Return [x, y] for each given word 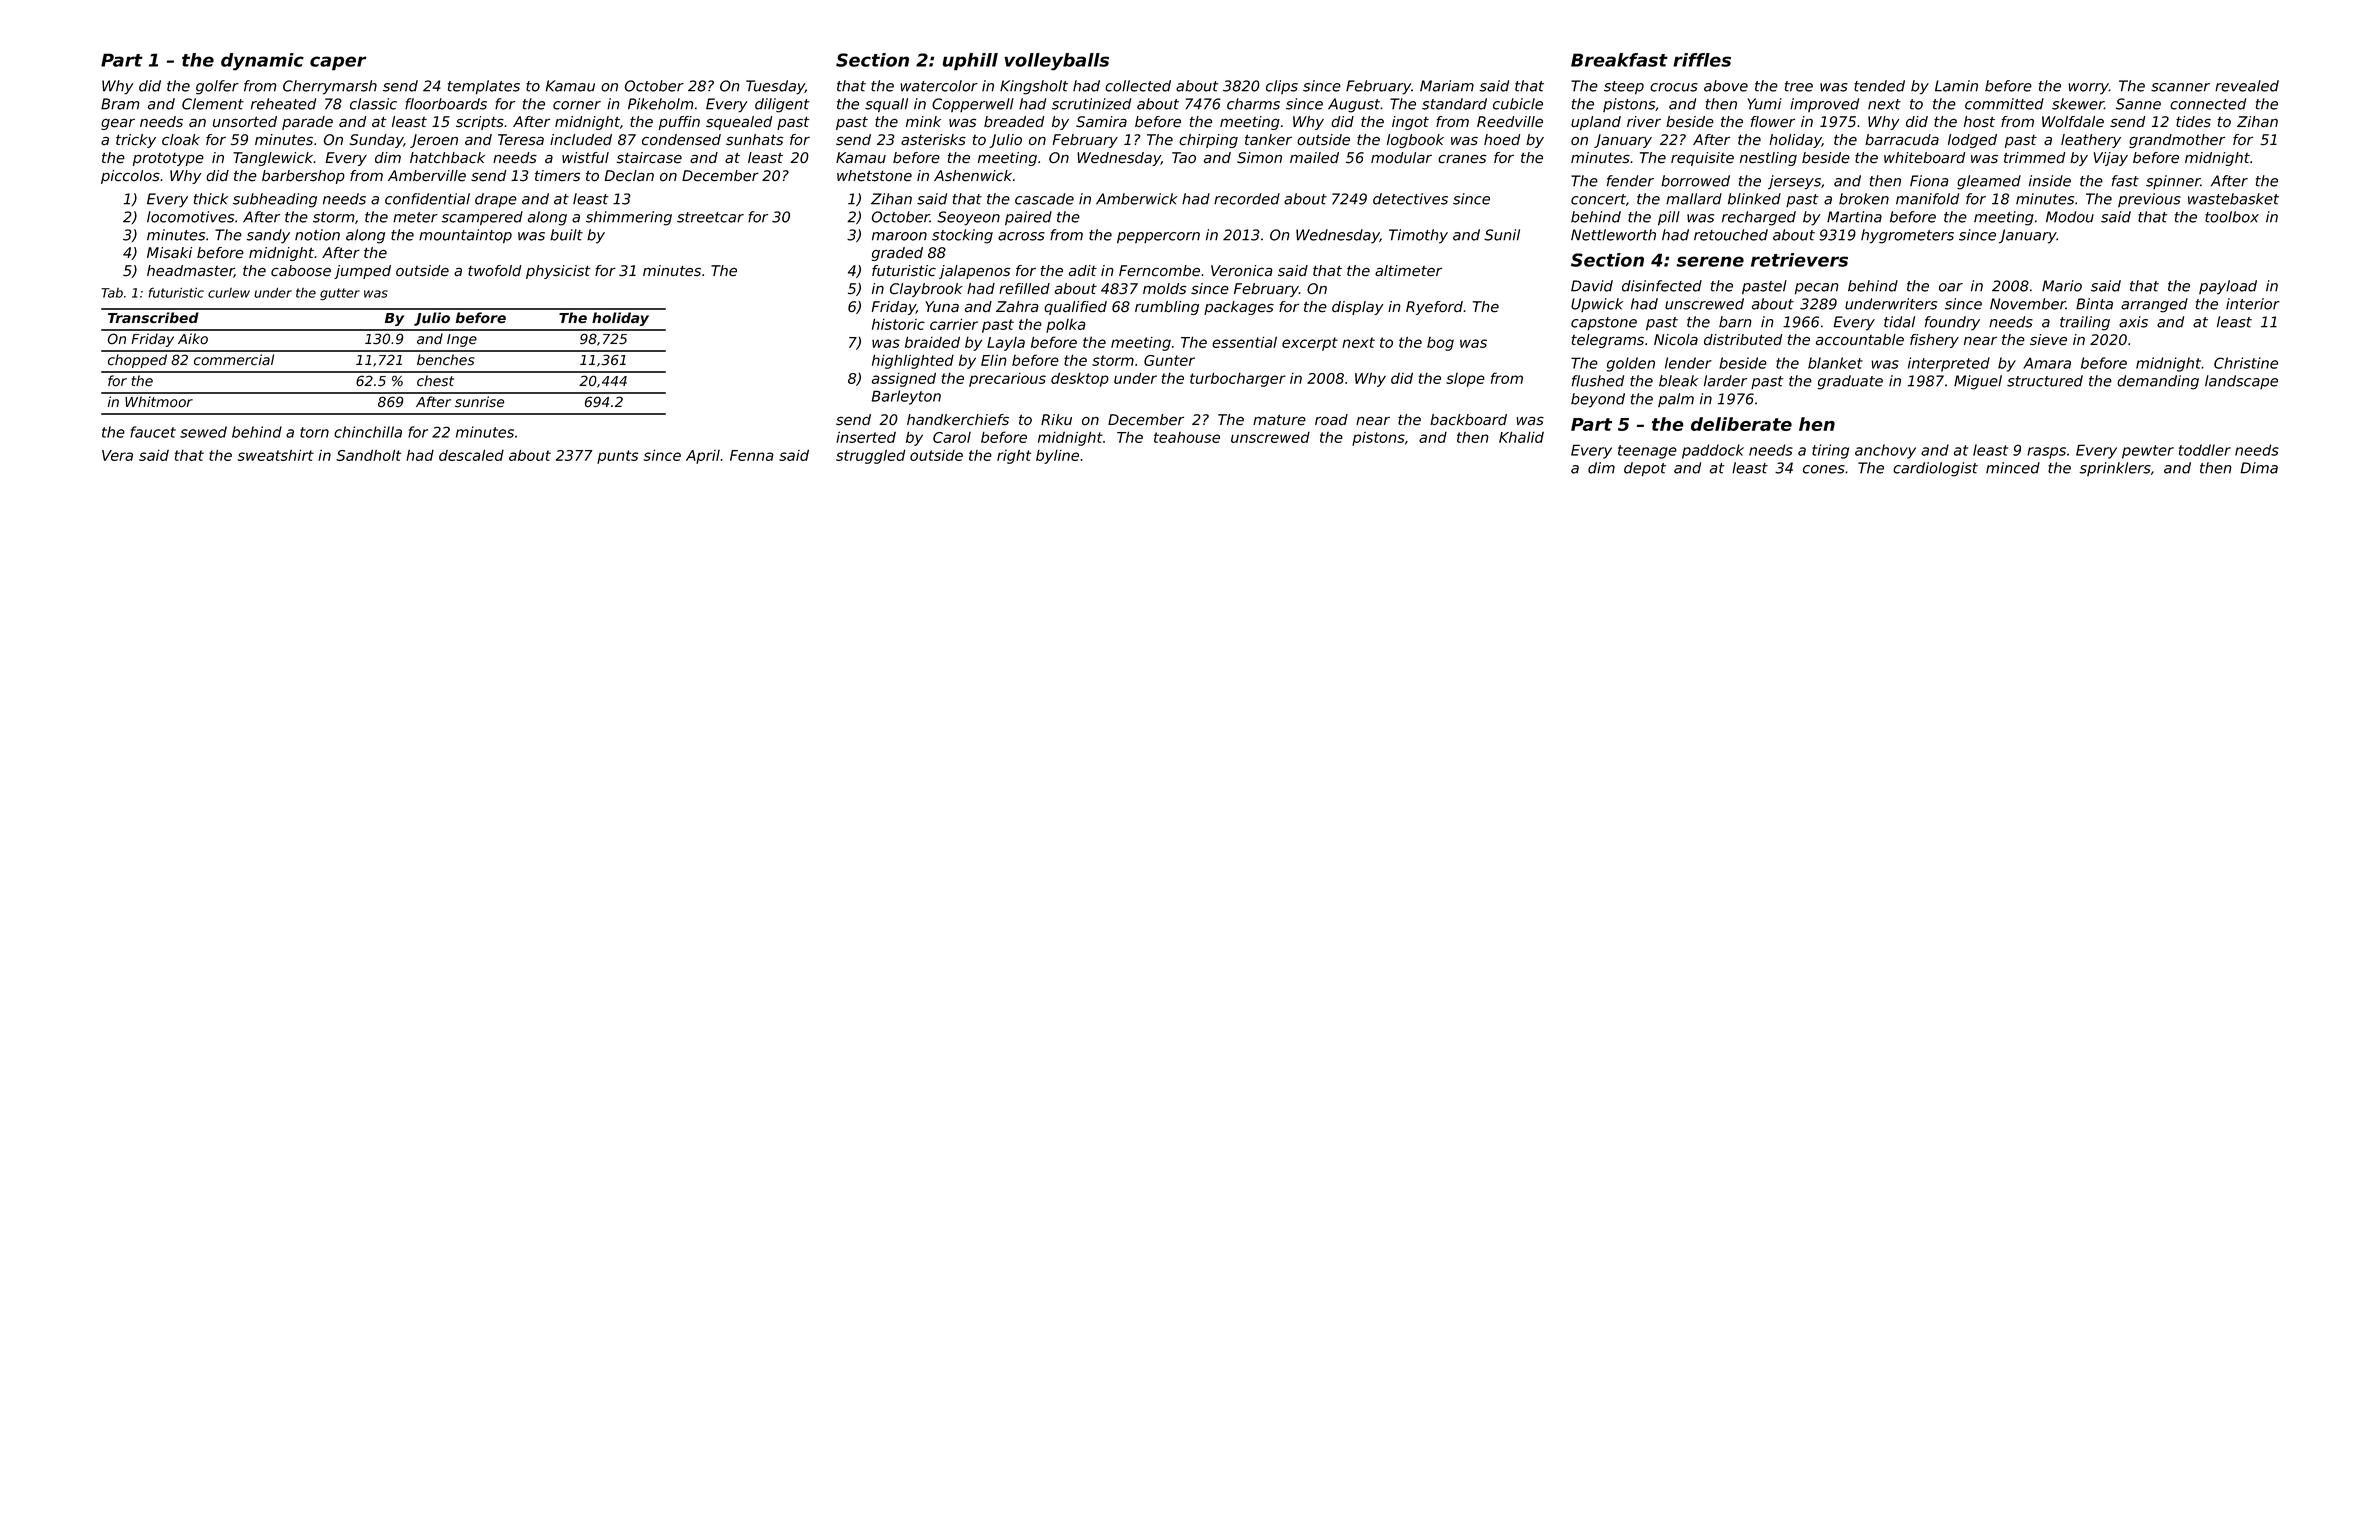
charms [1253, 104]
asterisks [933, 140]
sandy [268, 236]
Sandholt [368, 455]
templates [484, 87]
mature [1279, 420]
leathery [2091, 141]
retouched [1731, 235]
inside [2050, 181]
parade [307, 123]
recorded [1247, 199]
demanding [2158, 382]
